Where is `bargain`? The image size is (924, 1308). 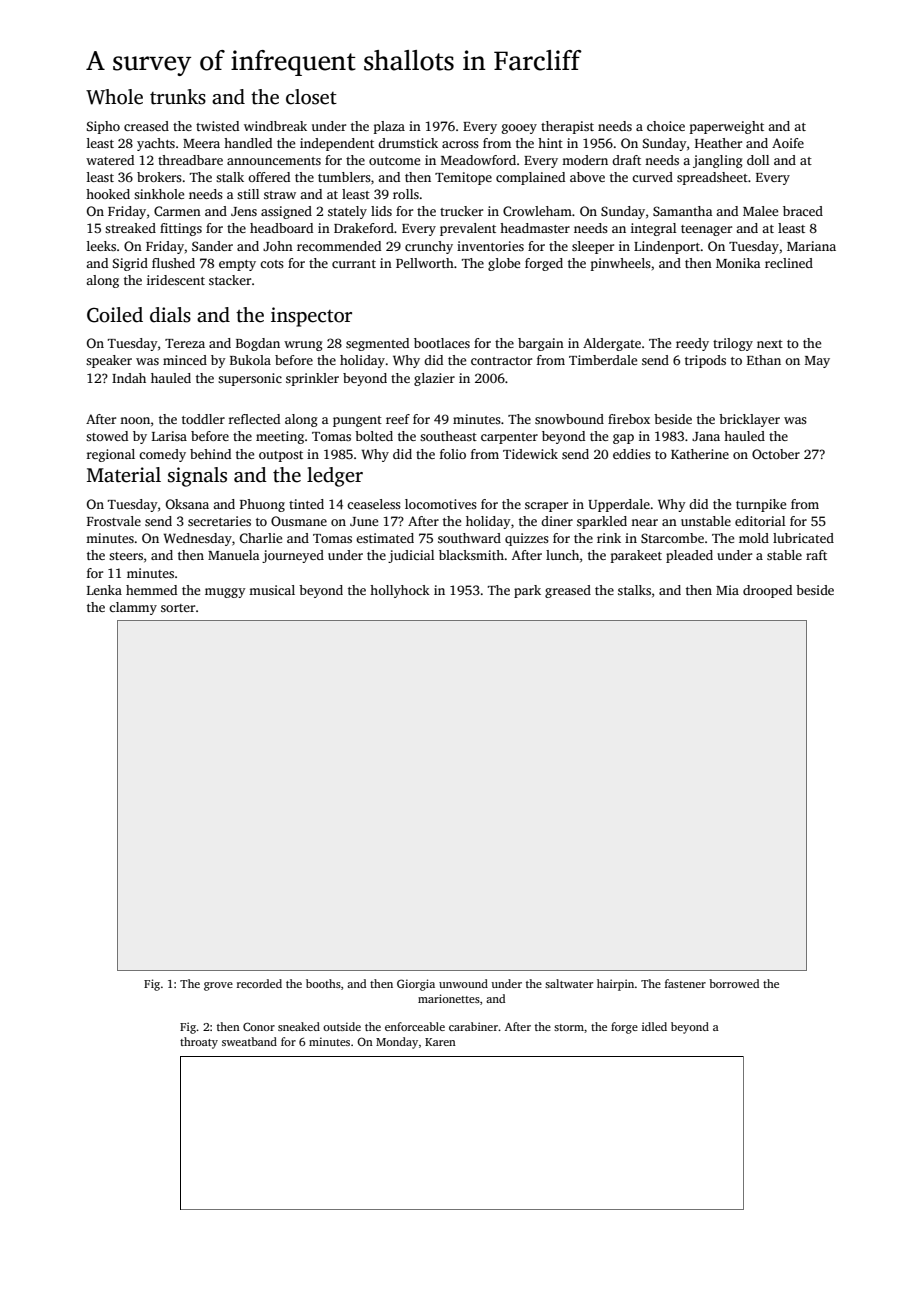 bargain is located at coordinates (541, 344).
